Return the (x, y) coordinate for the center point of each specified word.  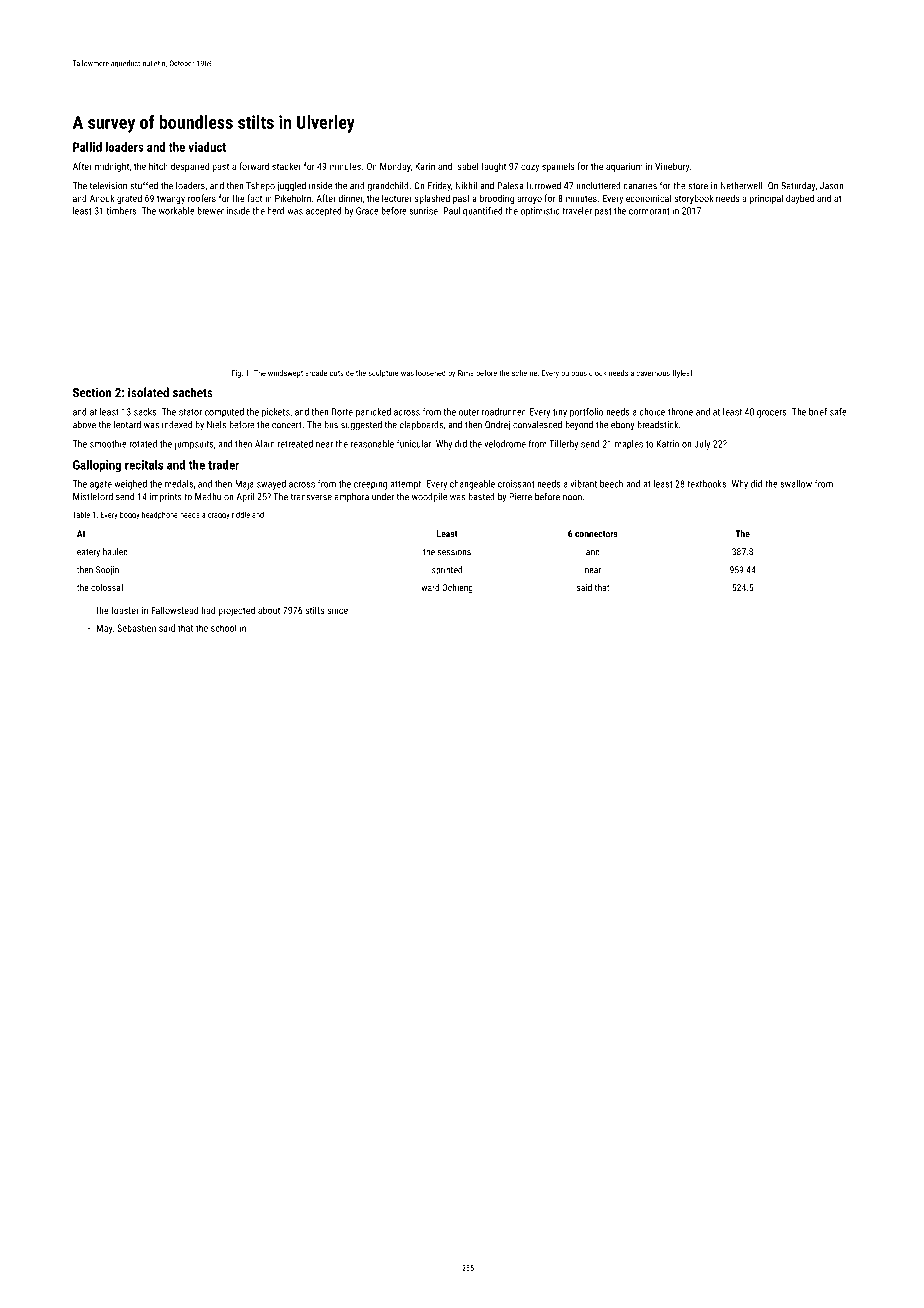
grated (129, 199)
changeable (472, 485)
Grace (367, 211)
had (208, 610)
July (702, 445)
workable (177, 211)
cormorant (649, 211)
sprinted (447, 570)
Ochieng (457, 588)
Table (81, 514)
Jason (831, 186)
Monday (395, 167)
